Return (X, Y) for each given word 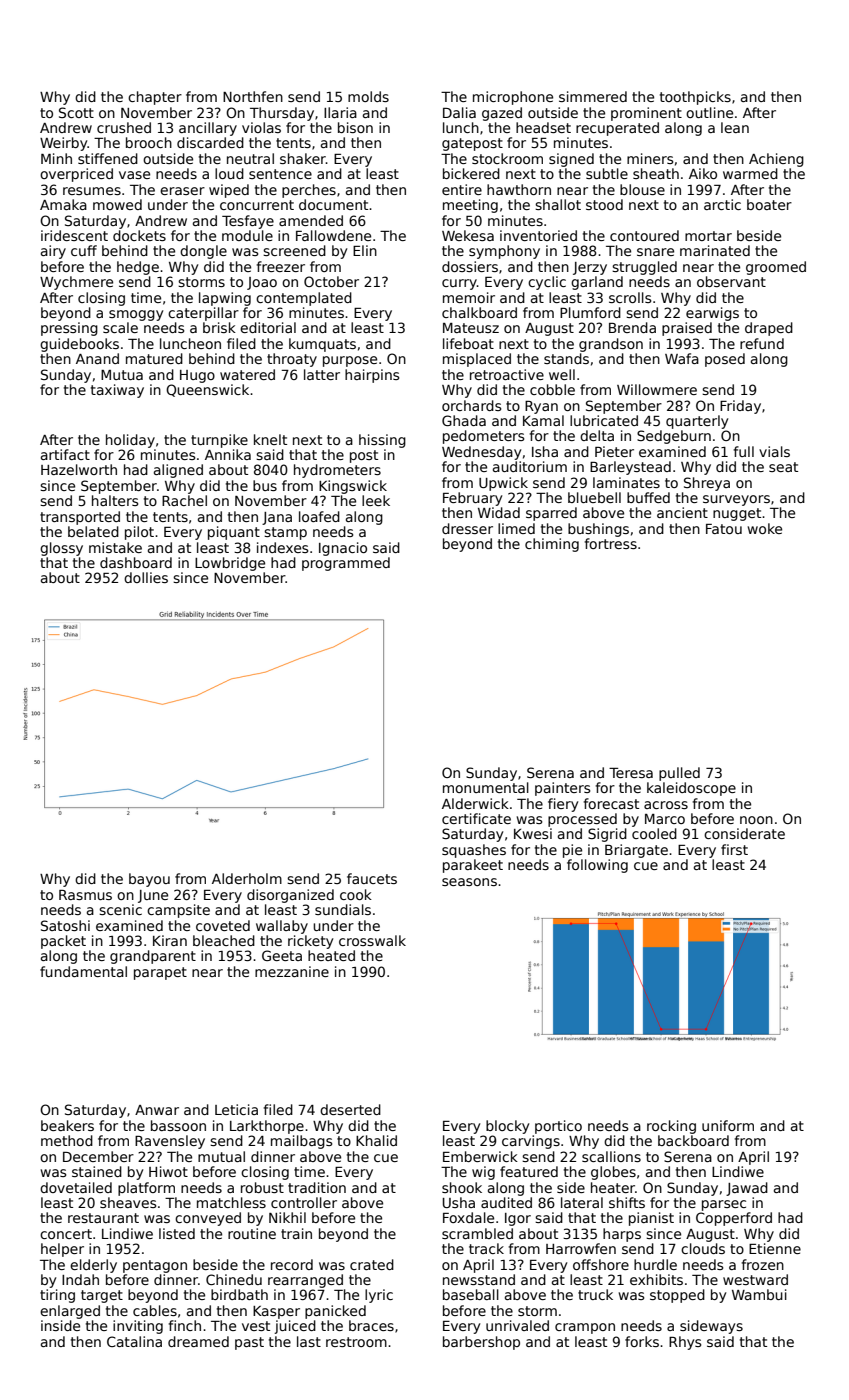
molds (368, 96)
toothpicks (695, 98)
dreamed (198, 1341)
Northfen (253, 96)
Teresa (631, 773)
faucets (372, 878)
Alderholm (247, 878)
